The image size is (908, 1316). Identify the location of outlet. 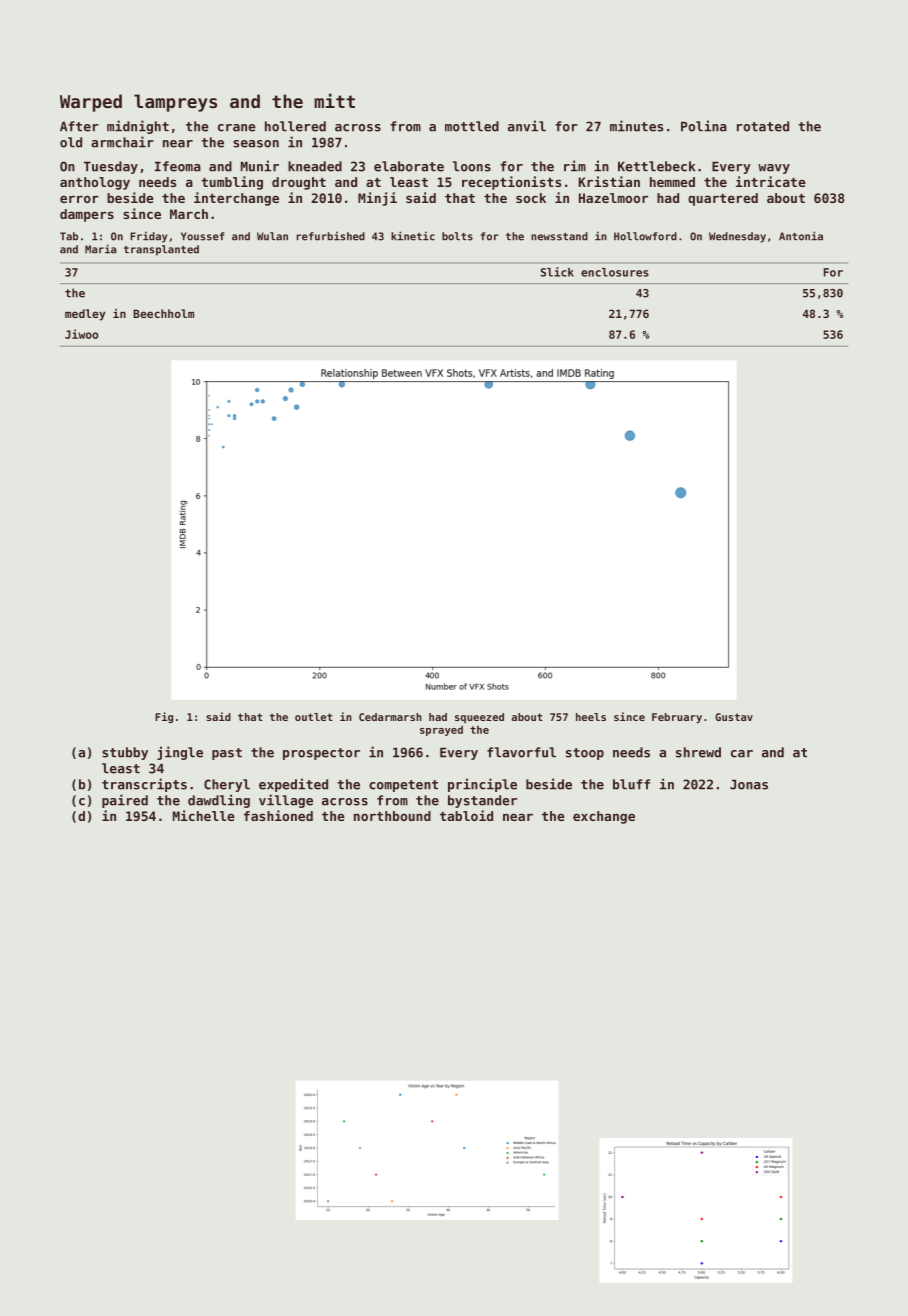
(314, 717).
